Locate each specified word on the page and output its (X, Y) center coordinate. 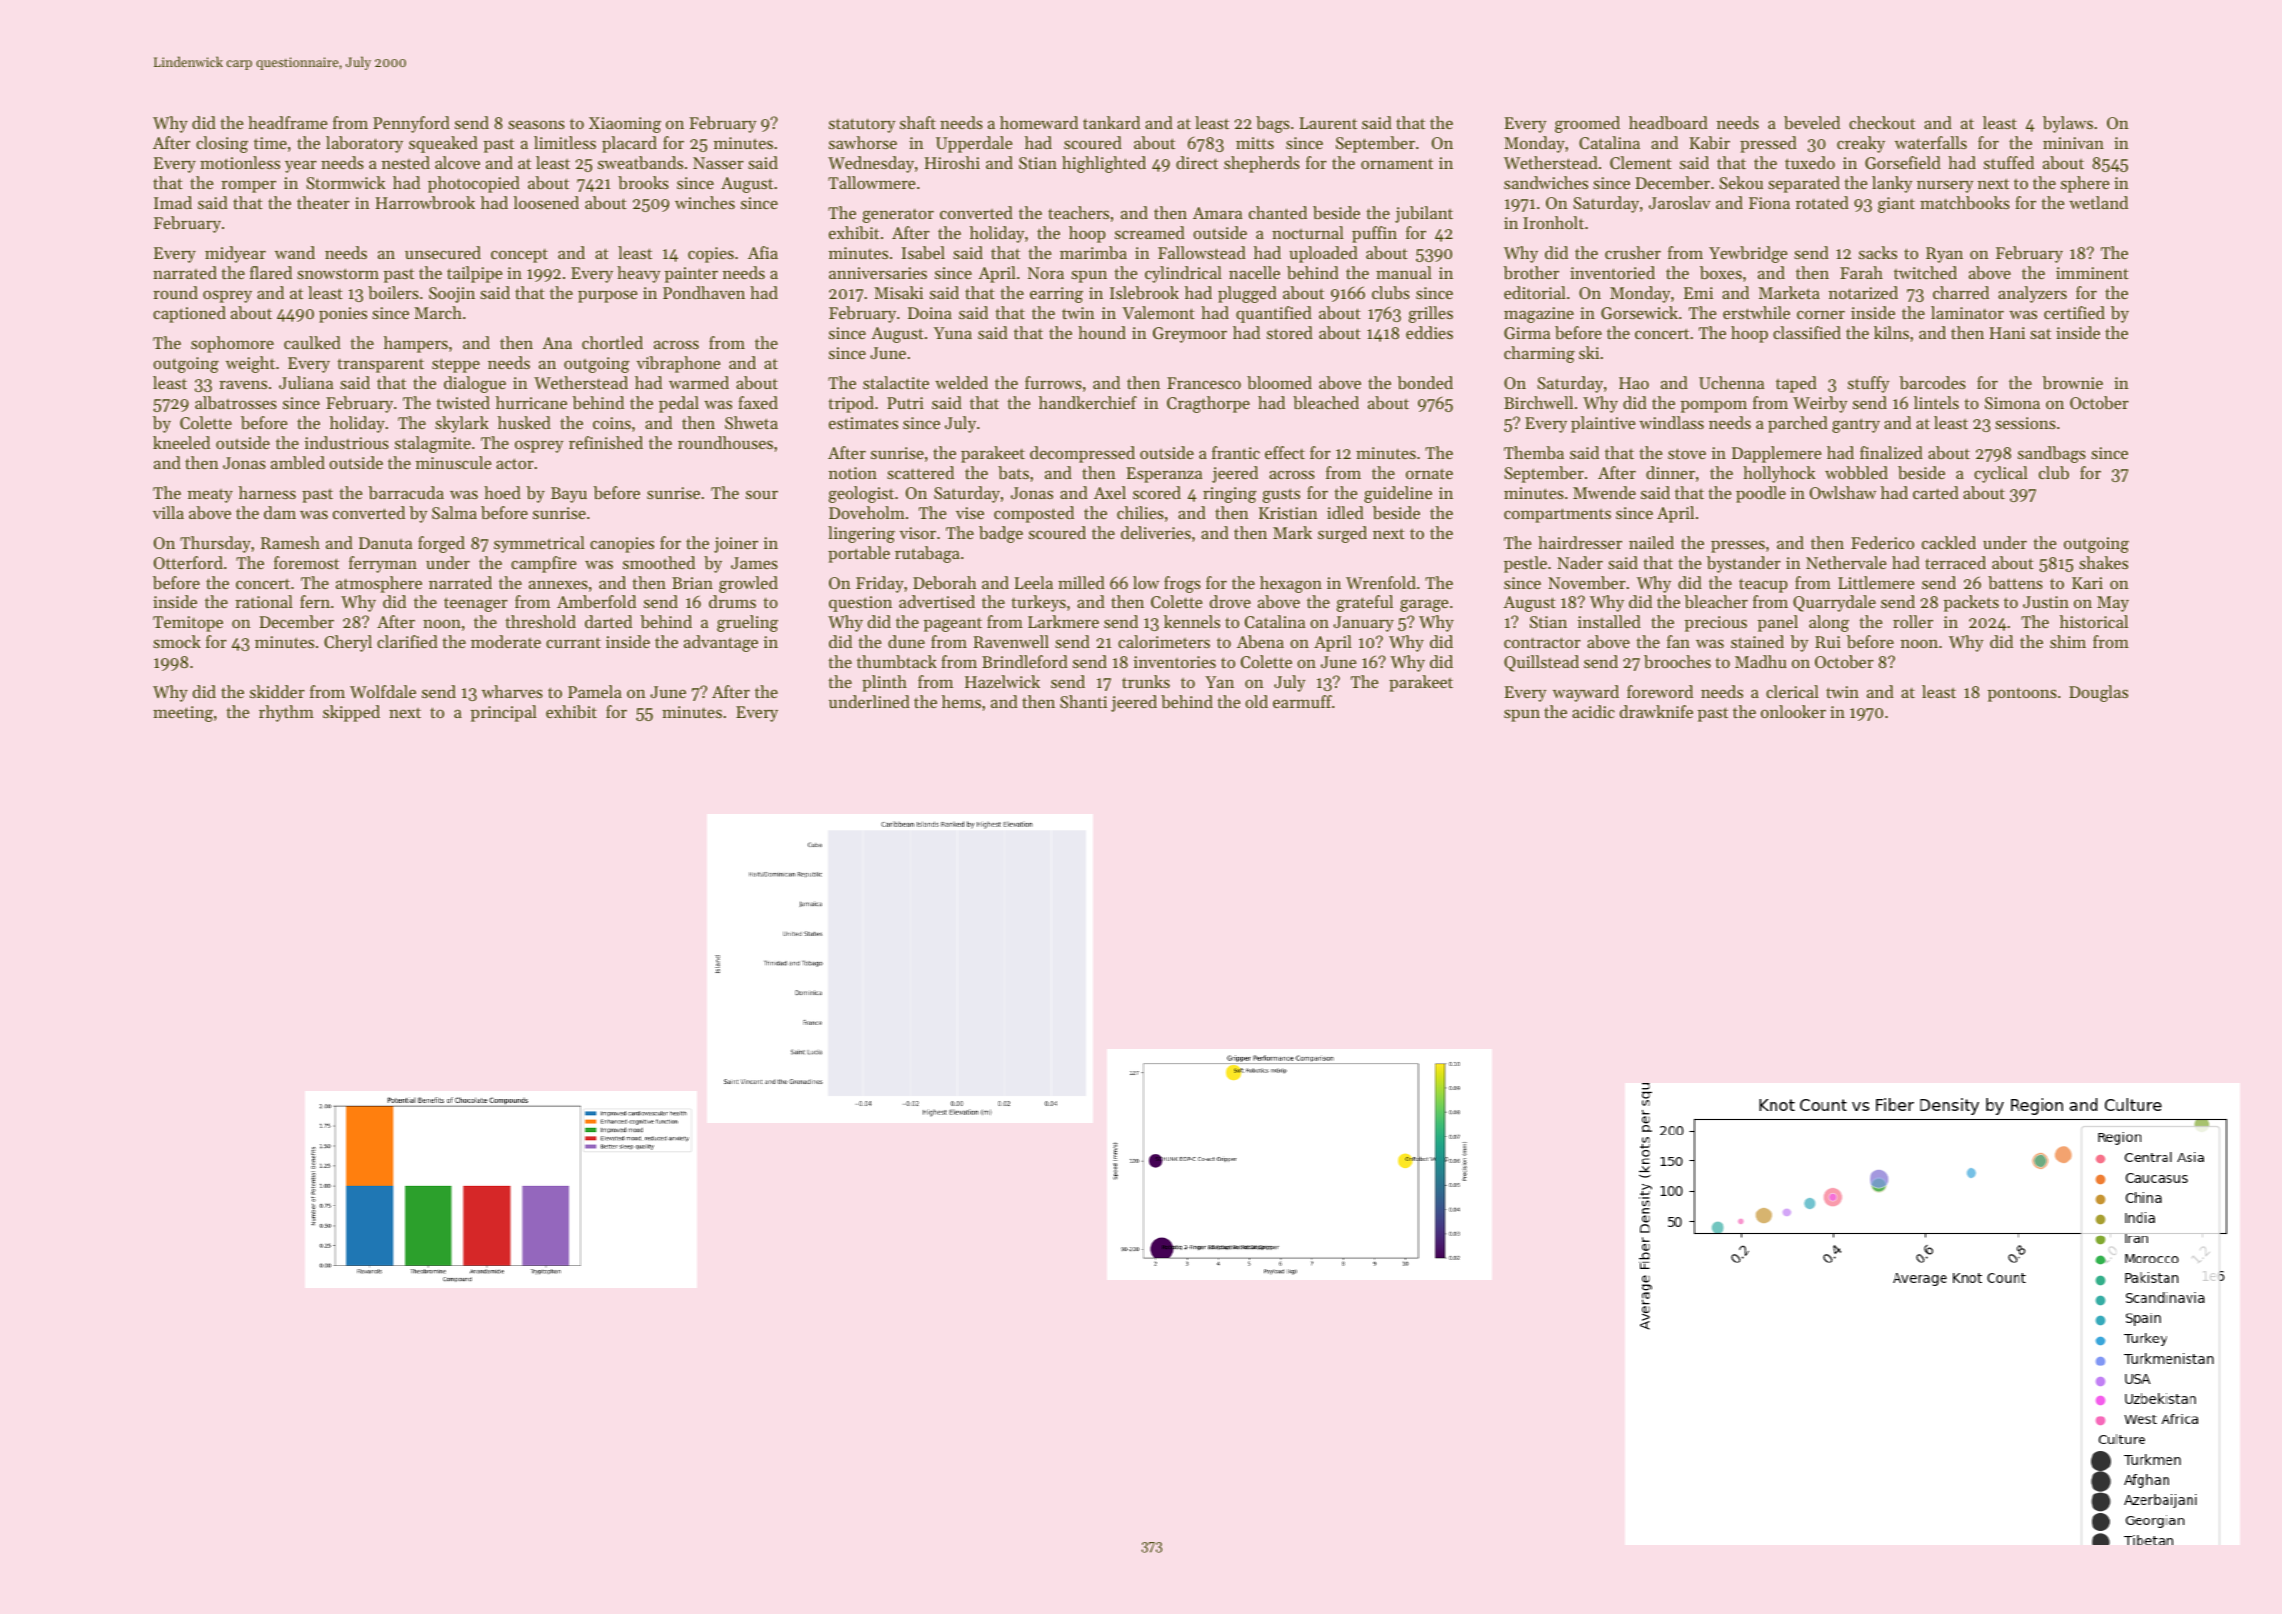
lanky (1892, 184)
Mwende (1604, 492)
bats (1013, 472)
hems (961, 701)
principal (504, 713)
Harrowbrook (425, 202)
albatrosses (236, 402)
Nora (1046, 273)
